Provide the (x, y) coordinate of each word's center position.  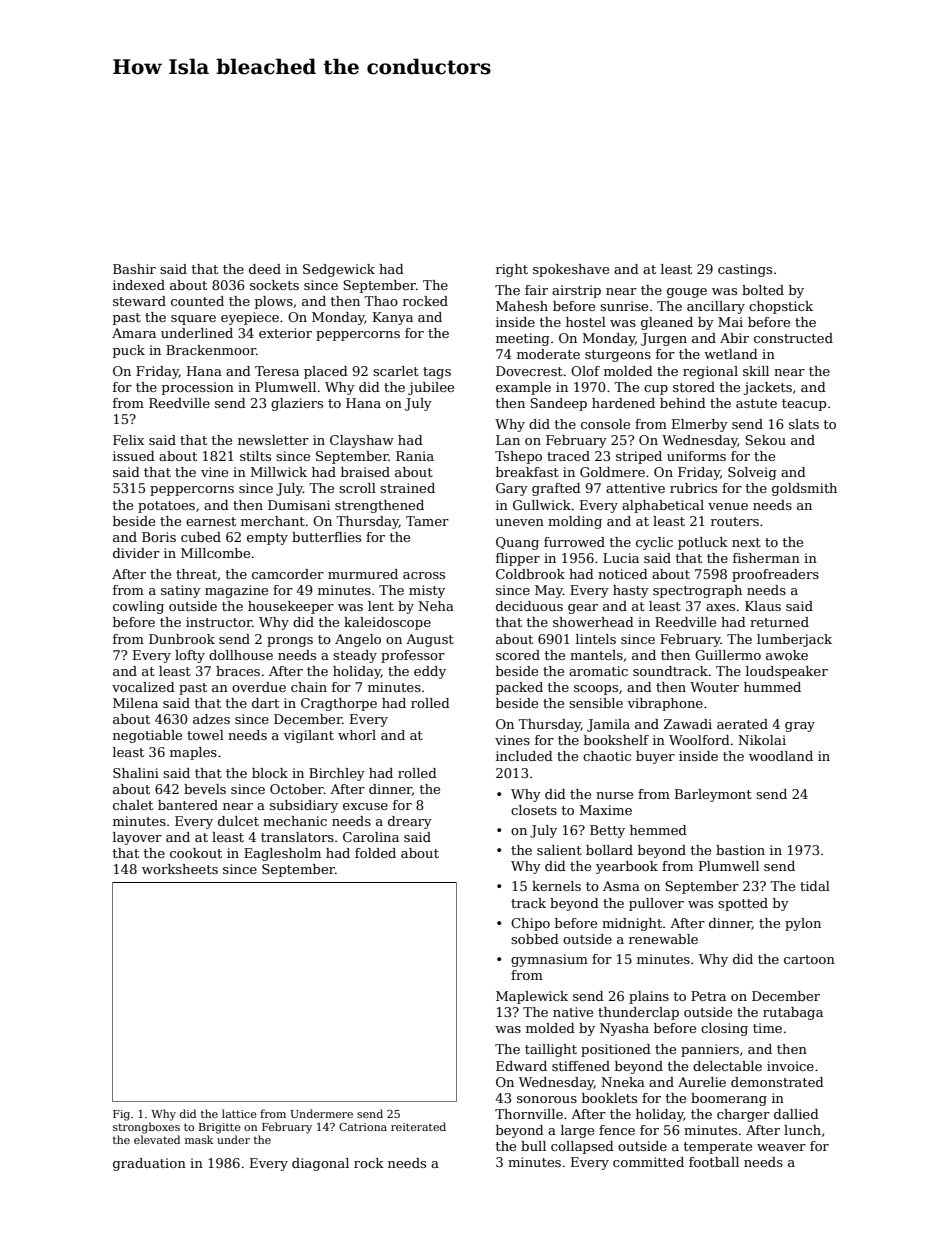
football (714, 1162)
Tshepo (518, 457)
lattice (239, 1113)
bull (533, 1146)
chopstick (781, 307)
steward (139, 301)
